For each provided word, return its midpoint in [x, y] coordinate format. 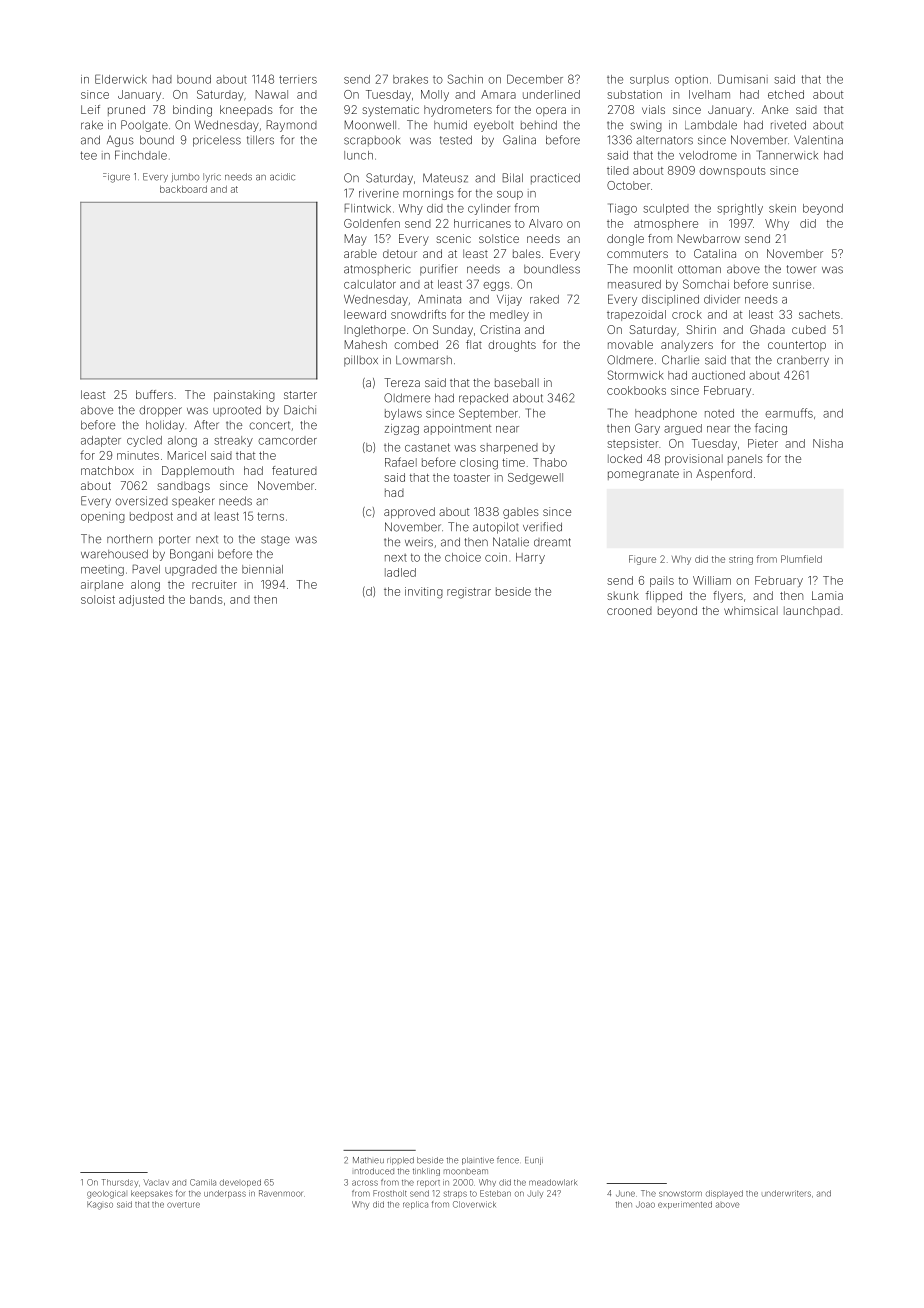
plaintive [478, 1161]
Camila [203, 1182]
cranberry [803, 361]
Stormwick [636, 375]
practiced [555, 179]
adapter [101, 441]
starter [300, 395]
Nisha [828, 443]
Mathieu [368, 1160]
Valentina [818, 140]
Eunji [534, 1161]
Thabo [550, 462]
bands [206, 599]
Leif [90, 109]
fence [508, 1160]
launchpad [812, 611]
